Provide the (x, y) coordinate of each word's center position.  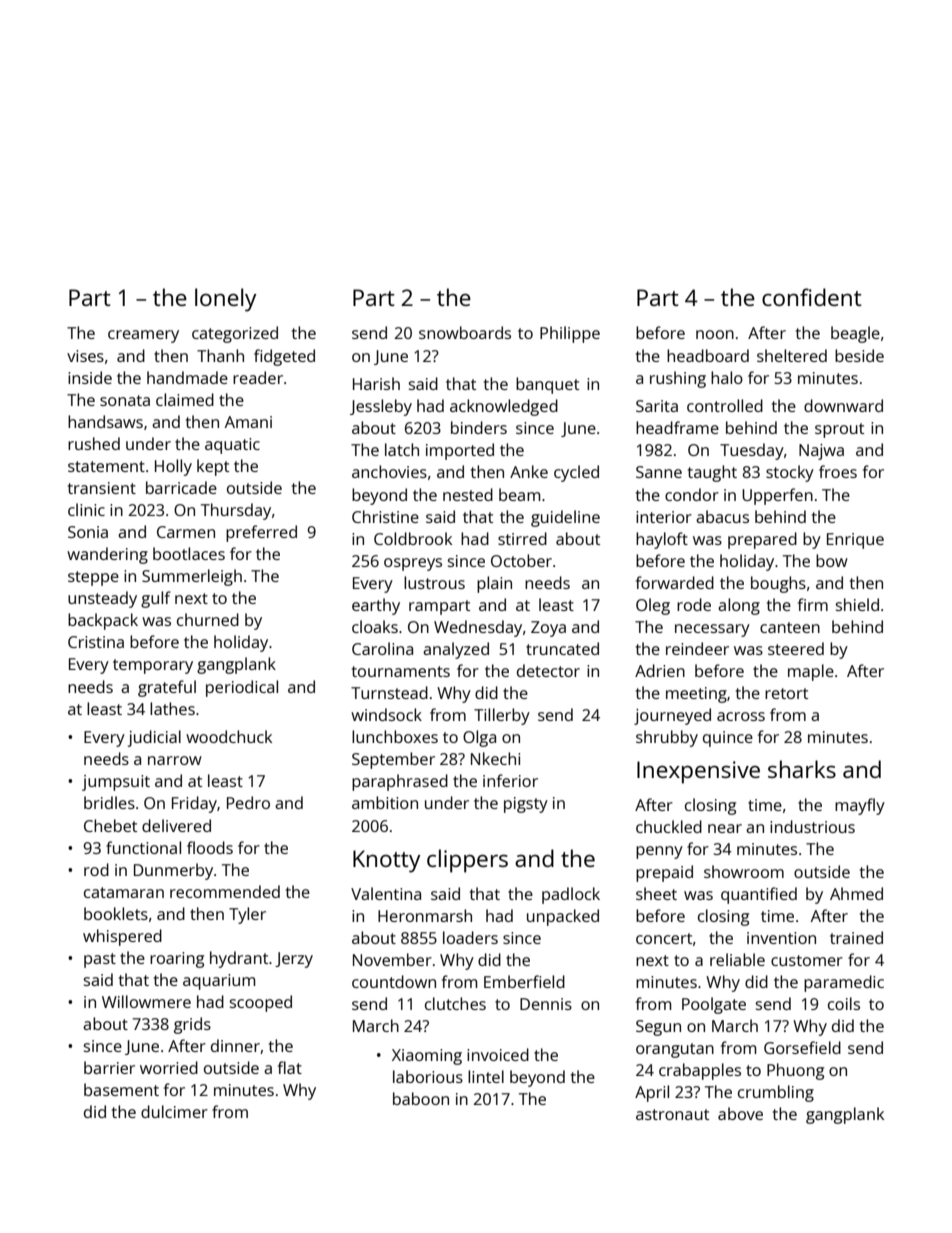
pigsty (526, 805)
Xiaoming (427, 1057)
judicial (154, 738)
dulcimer (174, 1111)
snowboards (465, 332)
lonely (226, 300)
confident (812, 297)
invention (781, 938)
